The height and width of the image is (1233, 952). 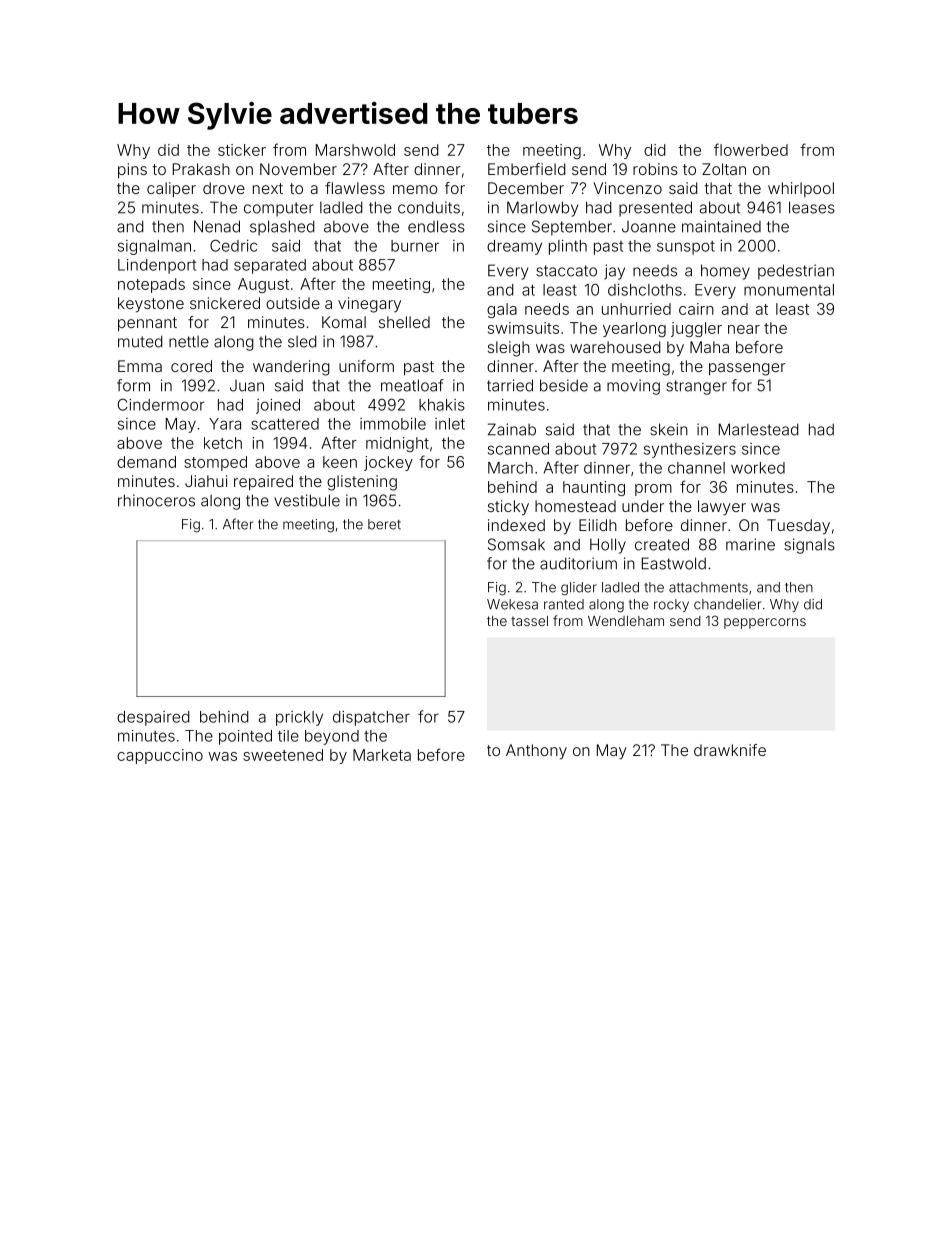 I want to click on Marlestead, so click(x=759, y=429).
